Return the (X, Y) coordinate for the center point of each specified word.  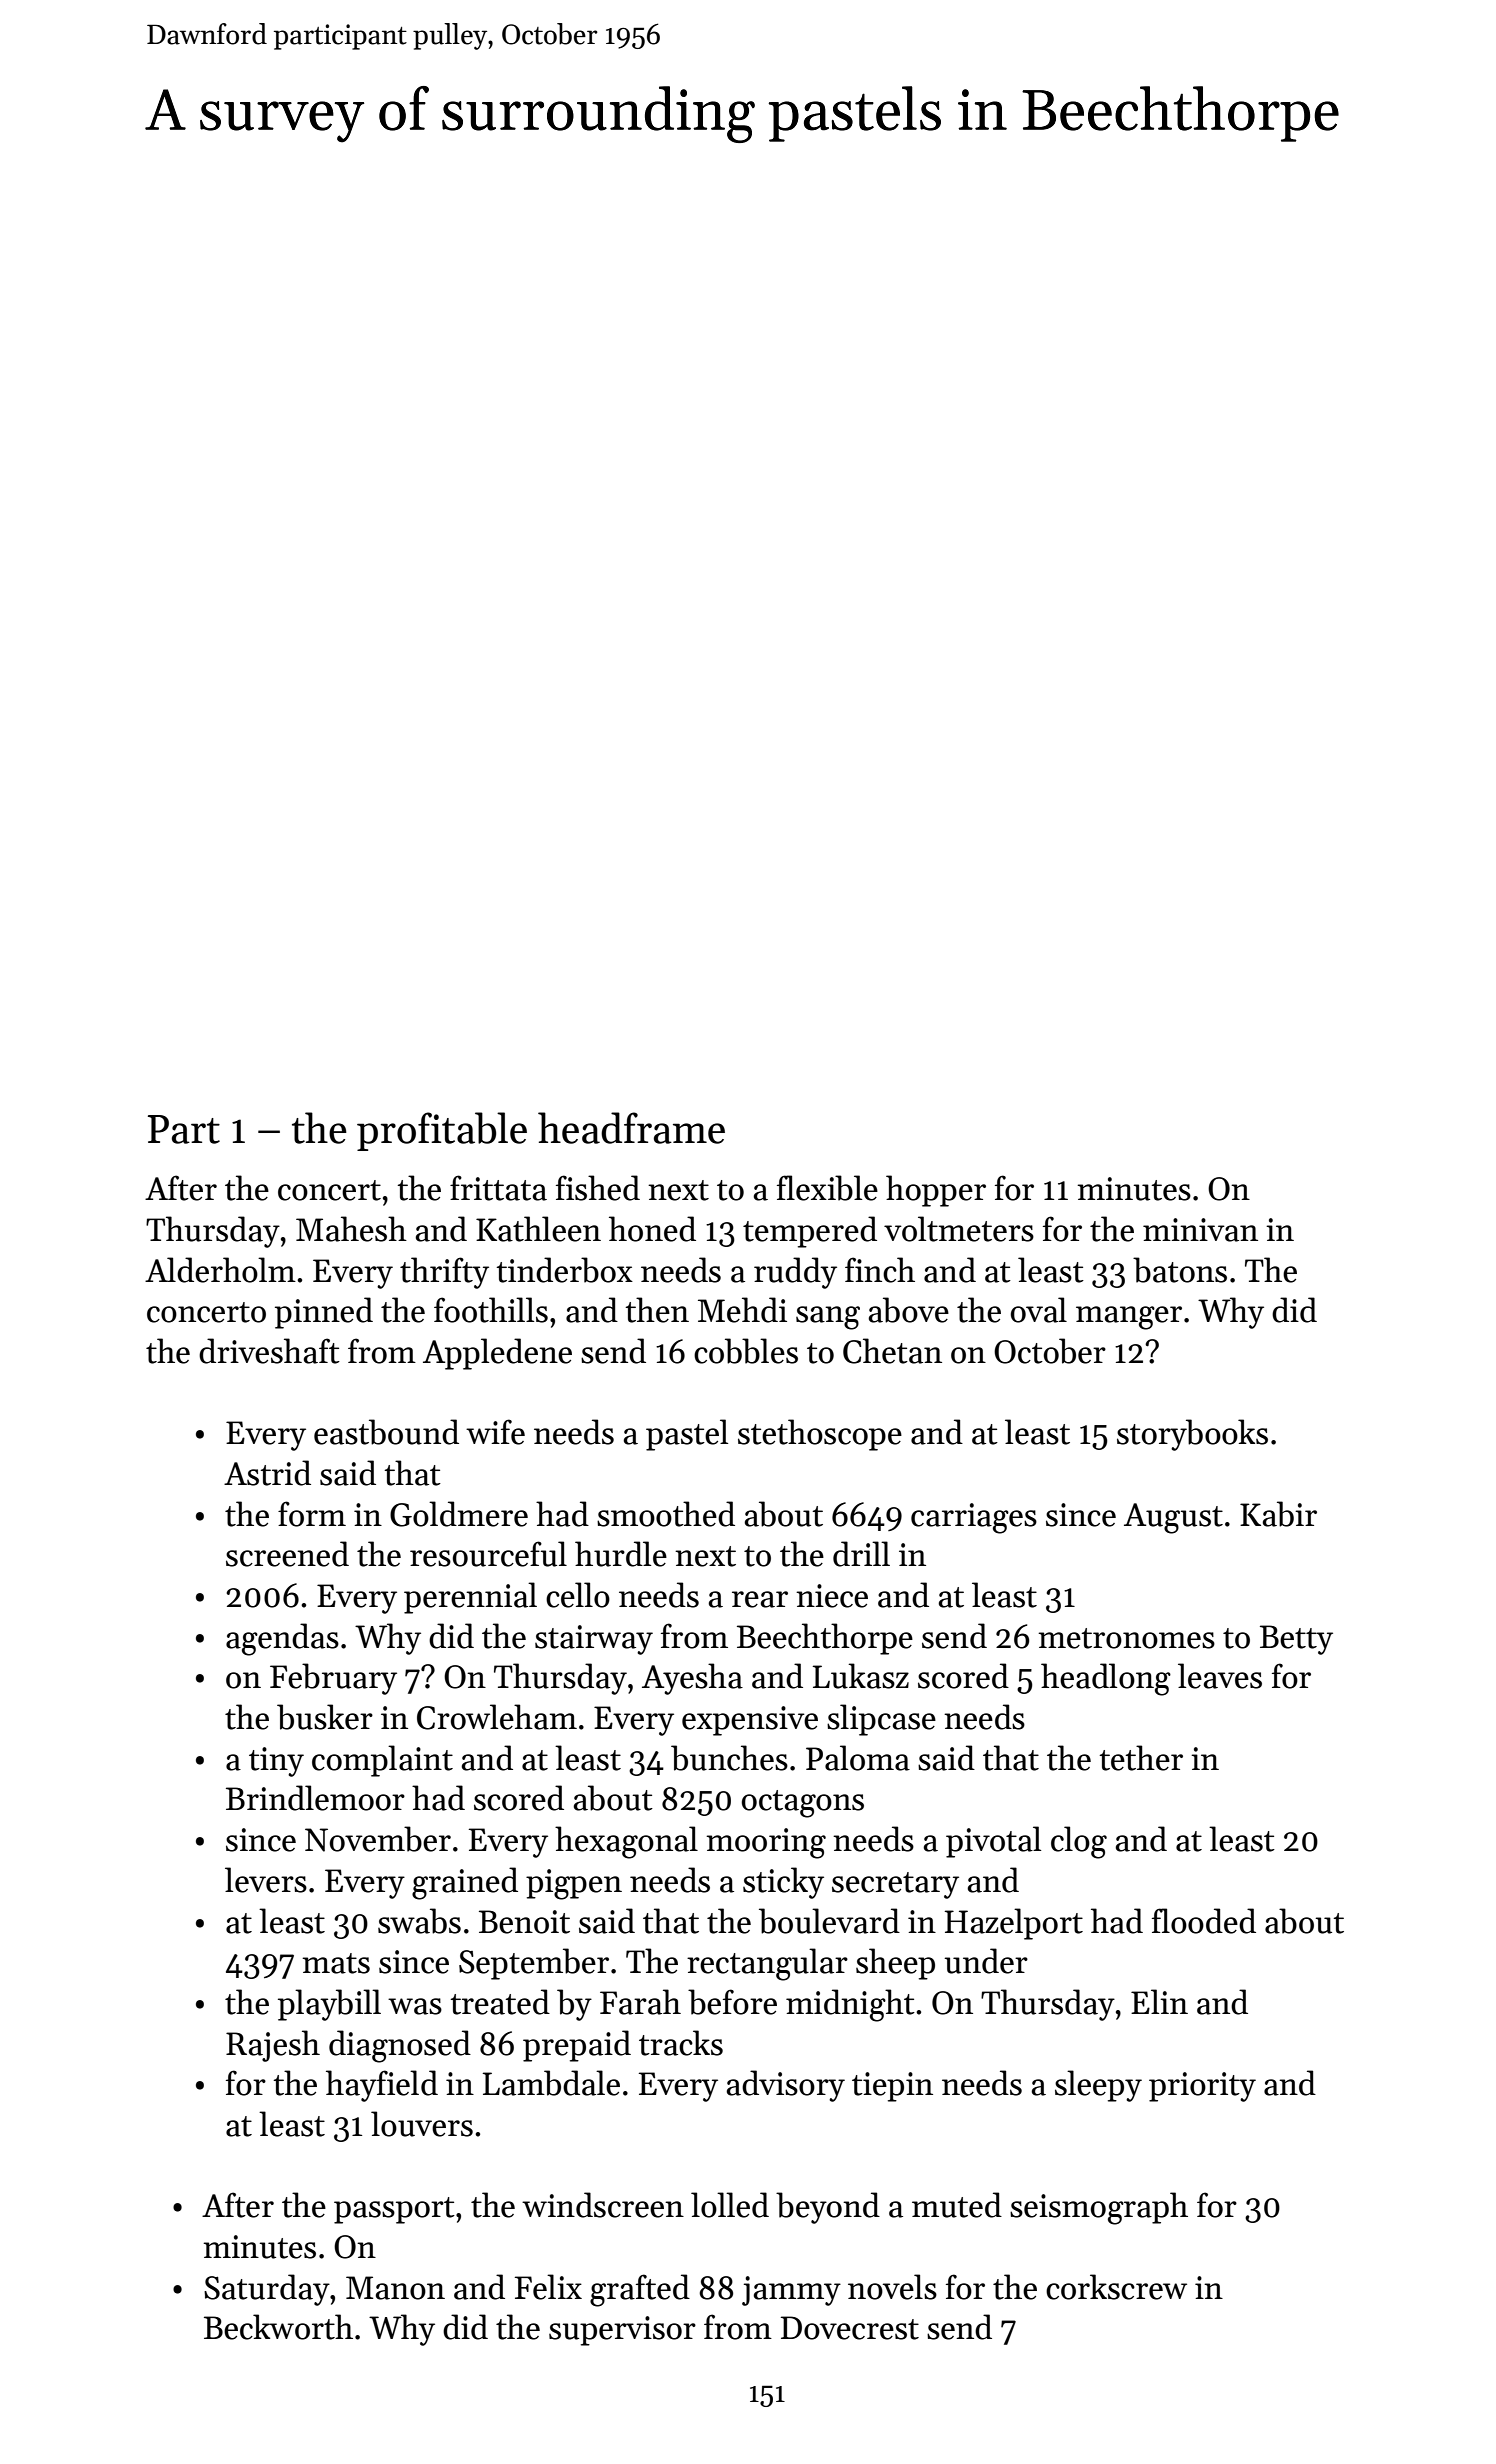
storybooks (1192, 1435)
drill (861, 1554)
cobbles (746, 1351)
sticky (783, 1883)
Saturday (267, 2290)
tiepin (892, 2087)
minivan (1200, 1230)
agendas (282, 1639)
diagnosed (400, 2046)
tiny (276, 1762)
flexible (827, 1188)
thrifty (444, 1273)
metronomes (1126, 1638)
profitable (442, 1131)
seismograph (1099, 2208)
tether (1141, 1758)
